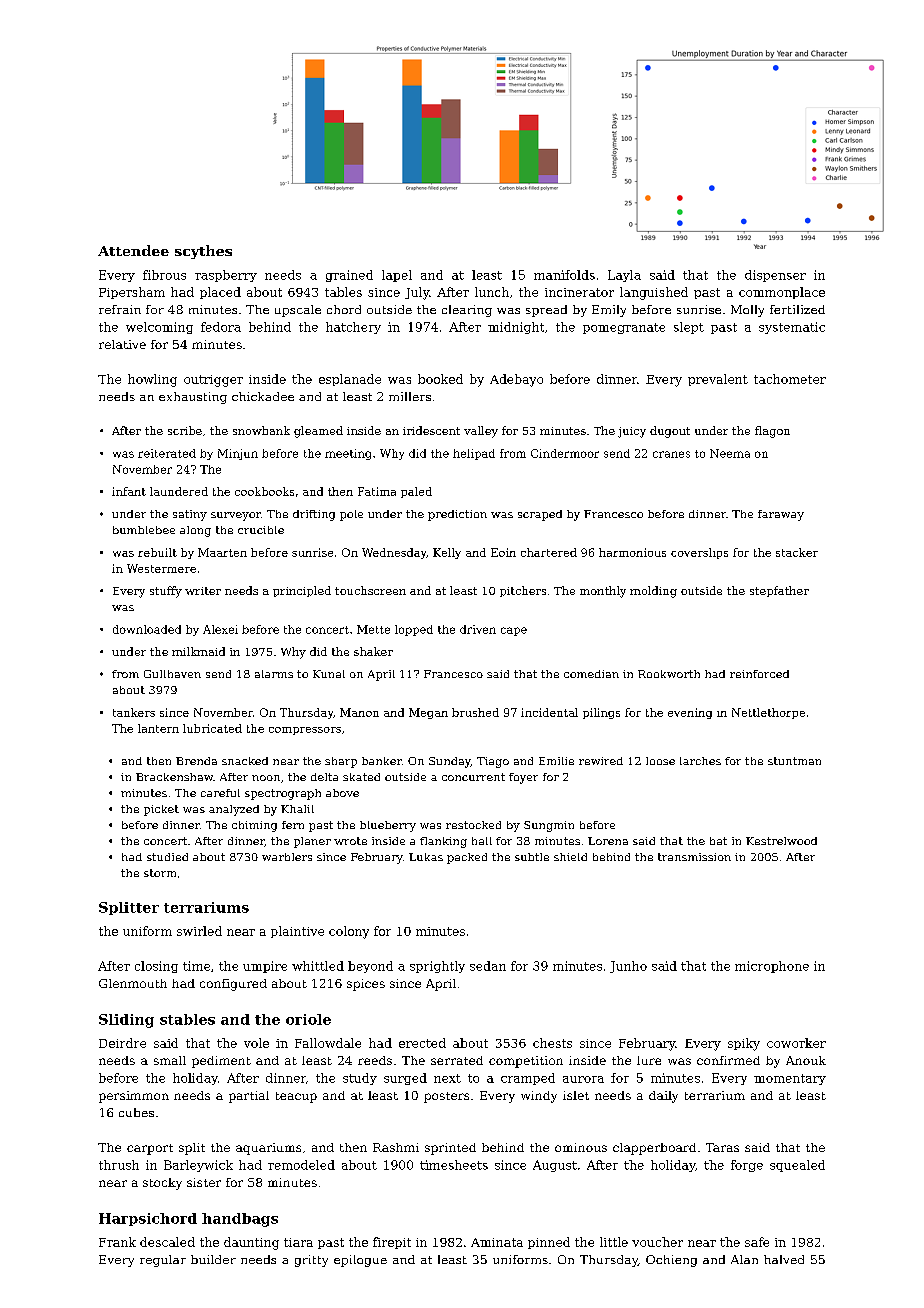  What do you see at coordinates (221, 1062) in the document?
I see `pediment` at bounding box center [221, 1062].
